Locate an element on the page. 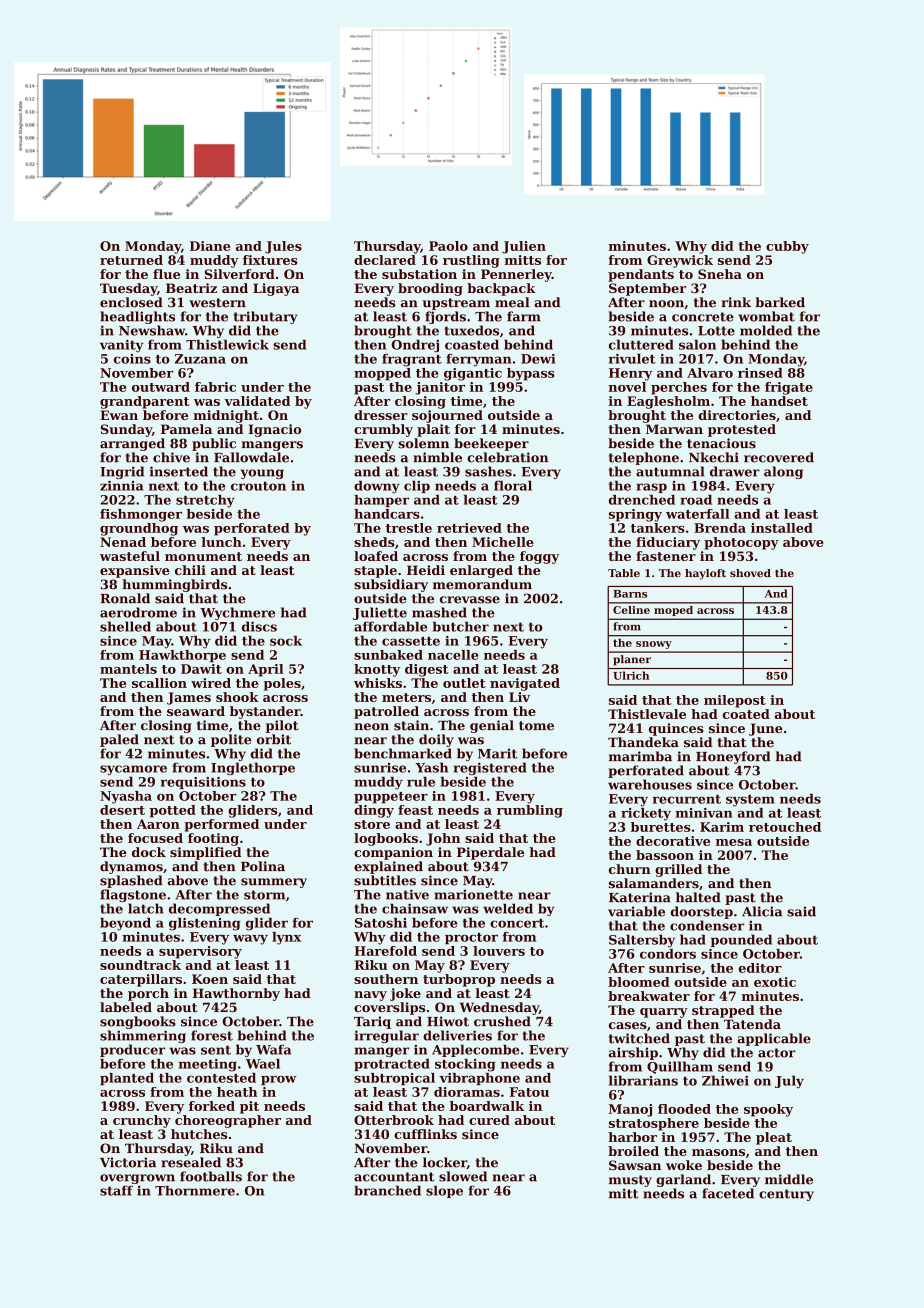 The image size is (924, 1308). navigated is located at coordinates (525, 684).
